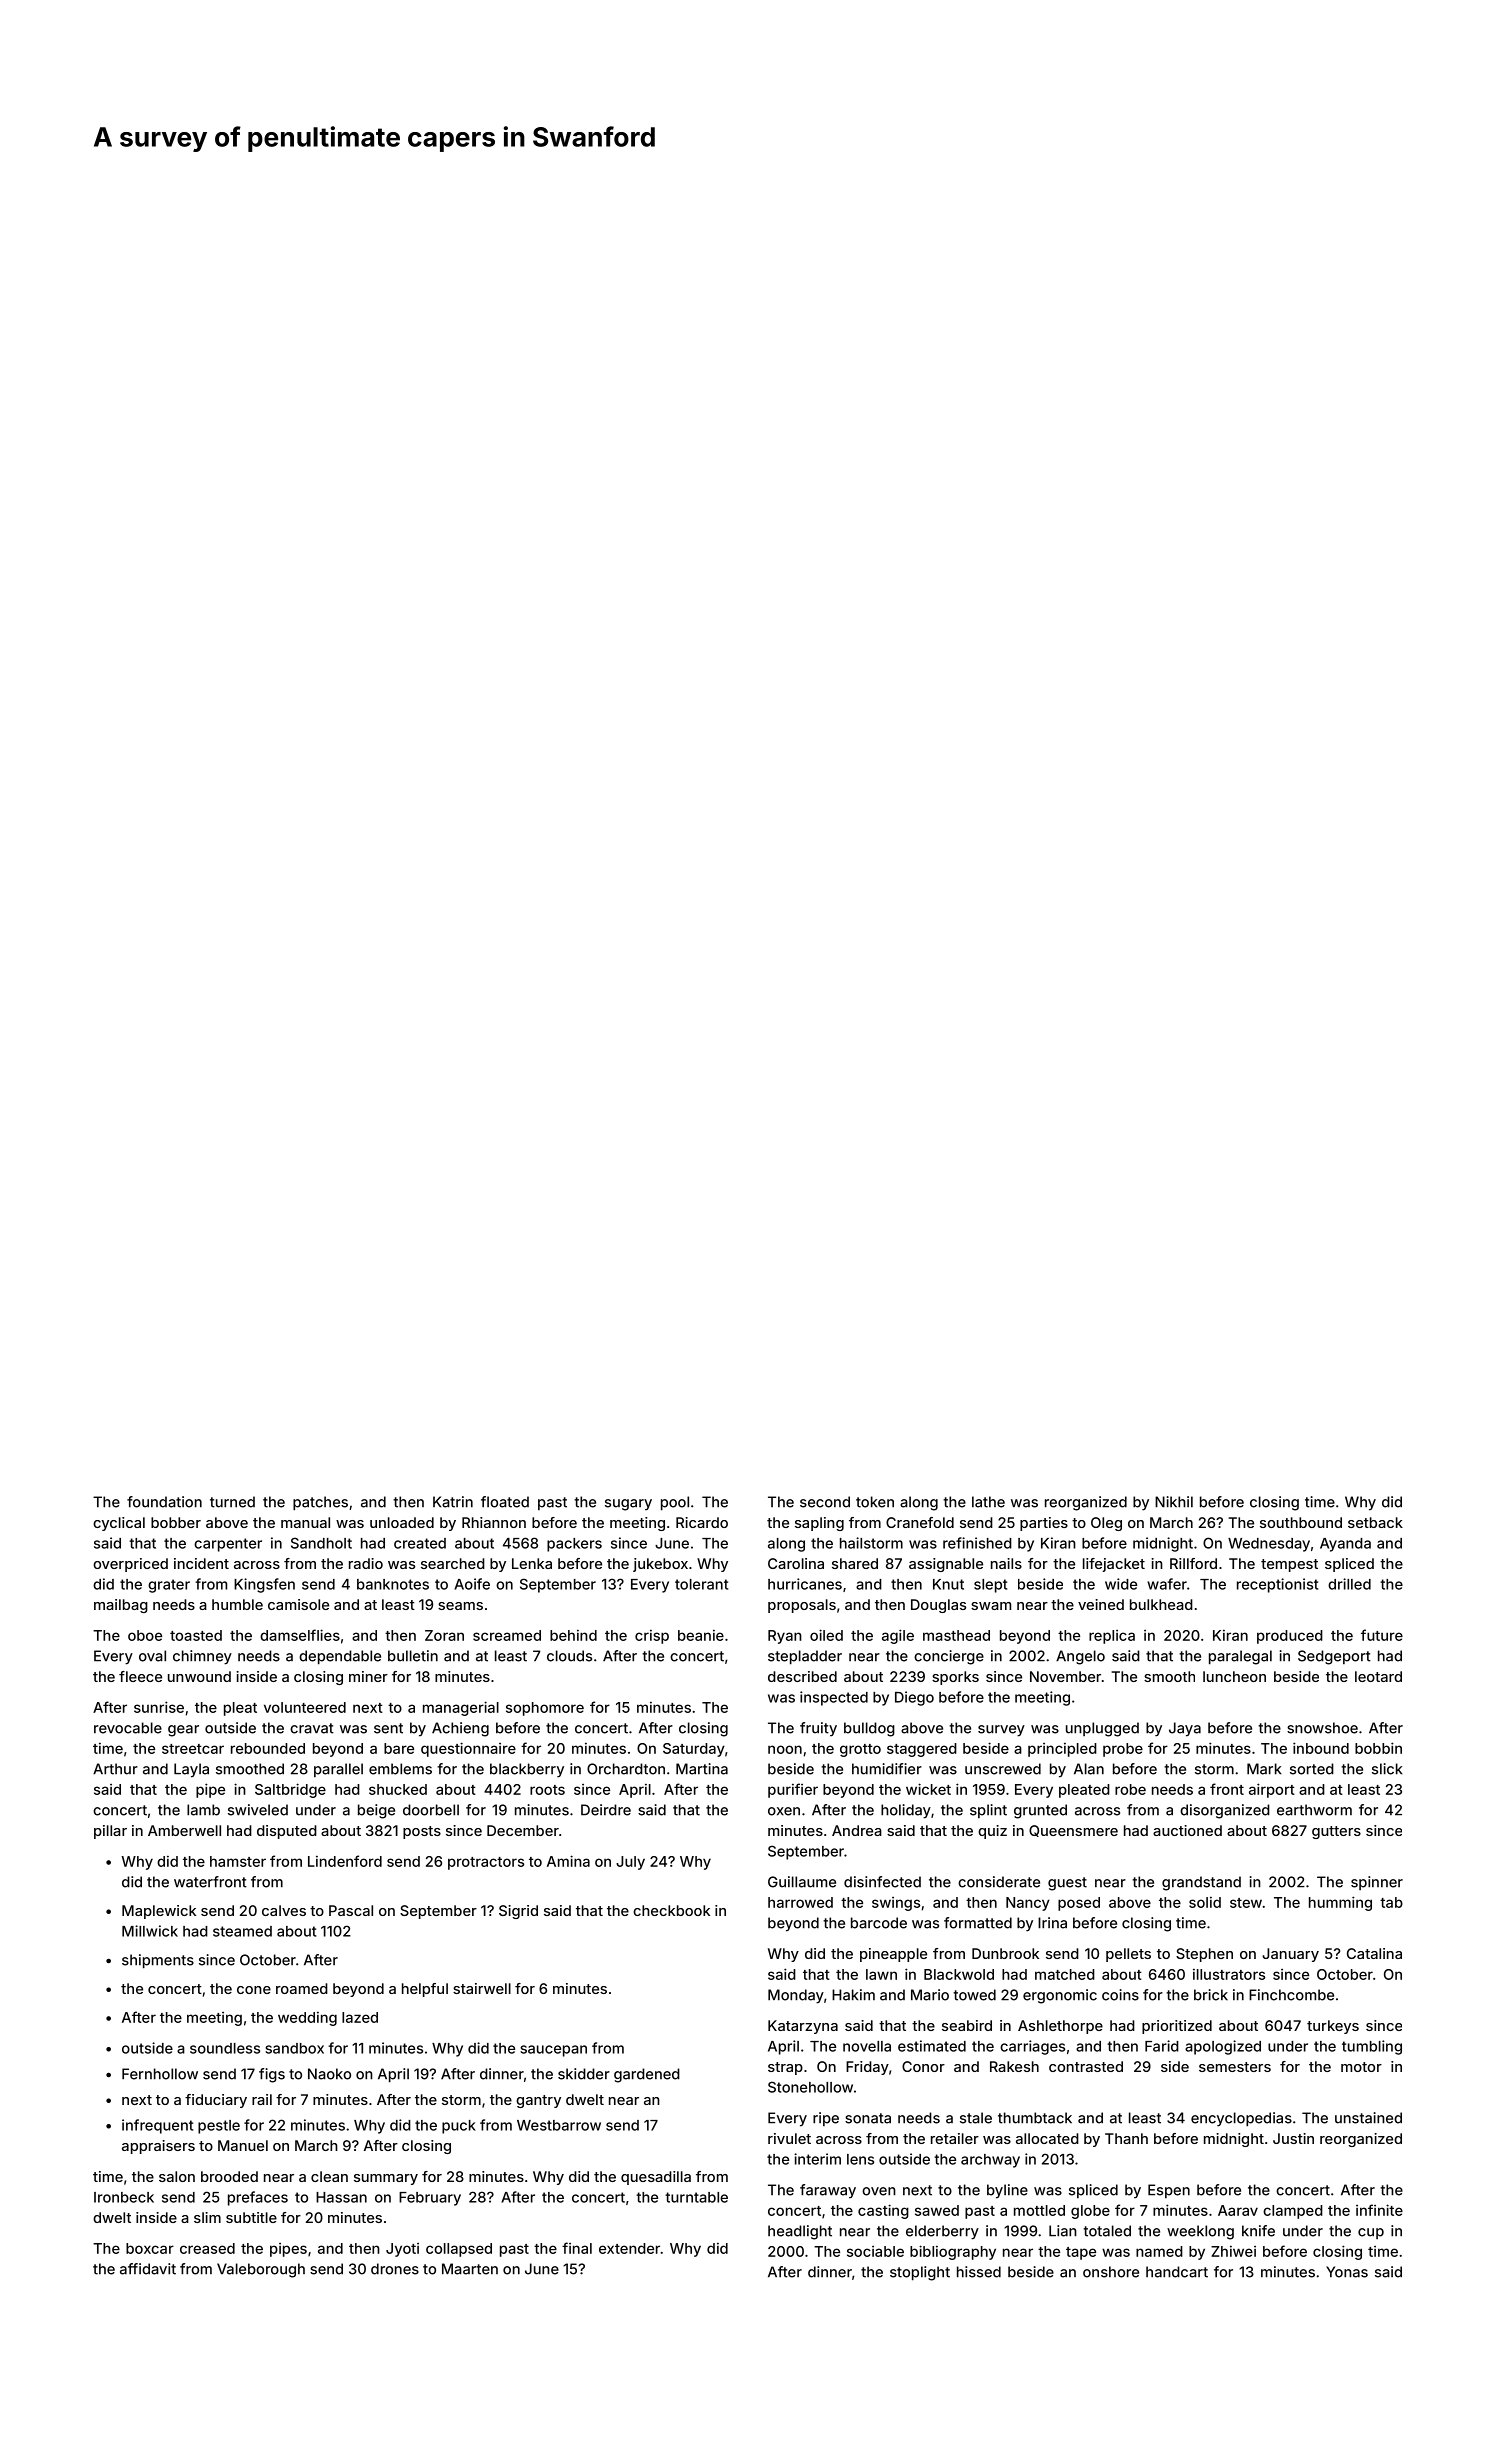  Describe the element at coordinates (1375, 1522) in the image. I see `setback` at that location.
